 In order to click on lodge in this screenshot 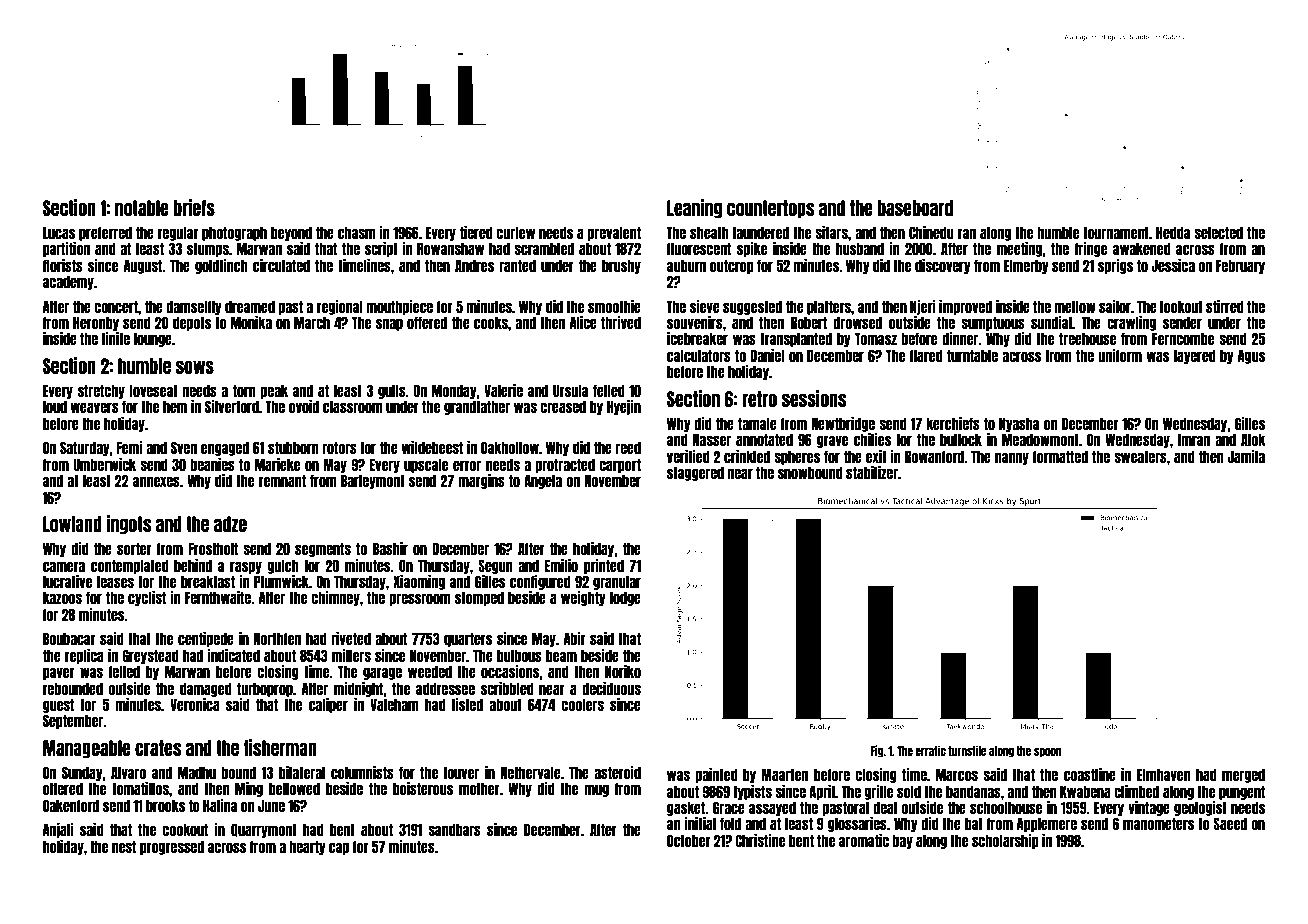, I will do `click(625, 598)`.
